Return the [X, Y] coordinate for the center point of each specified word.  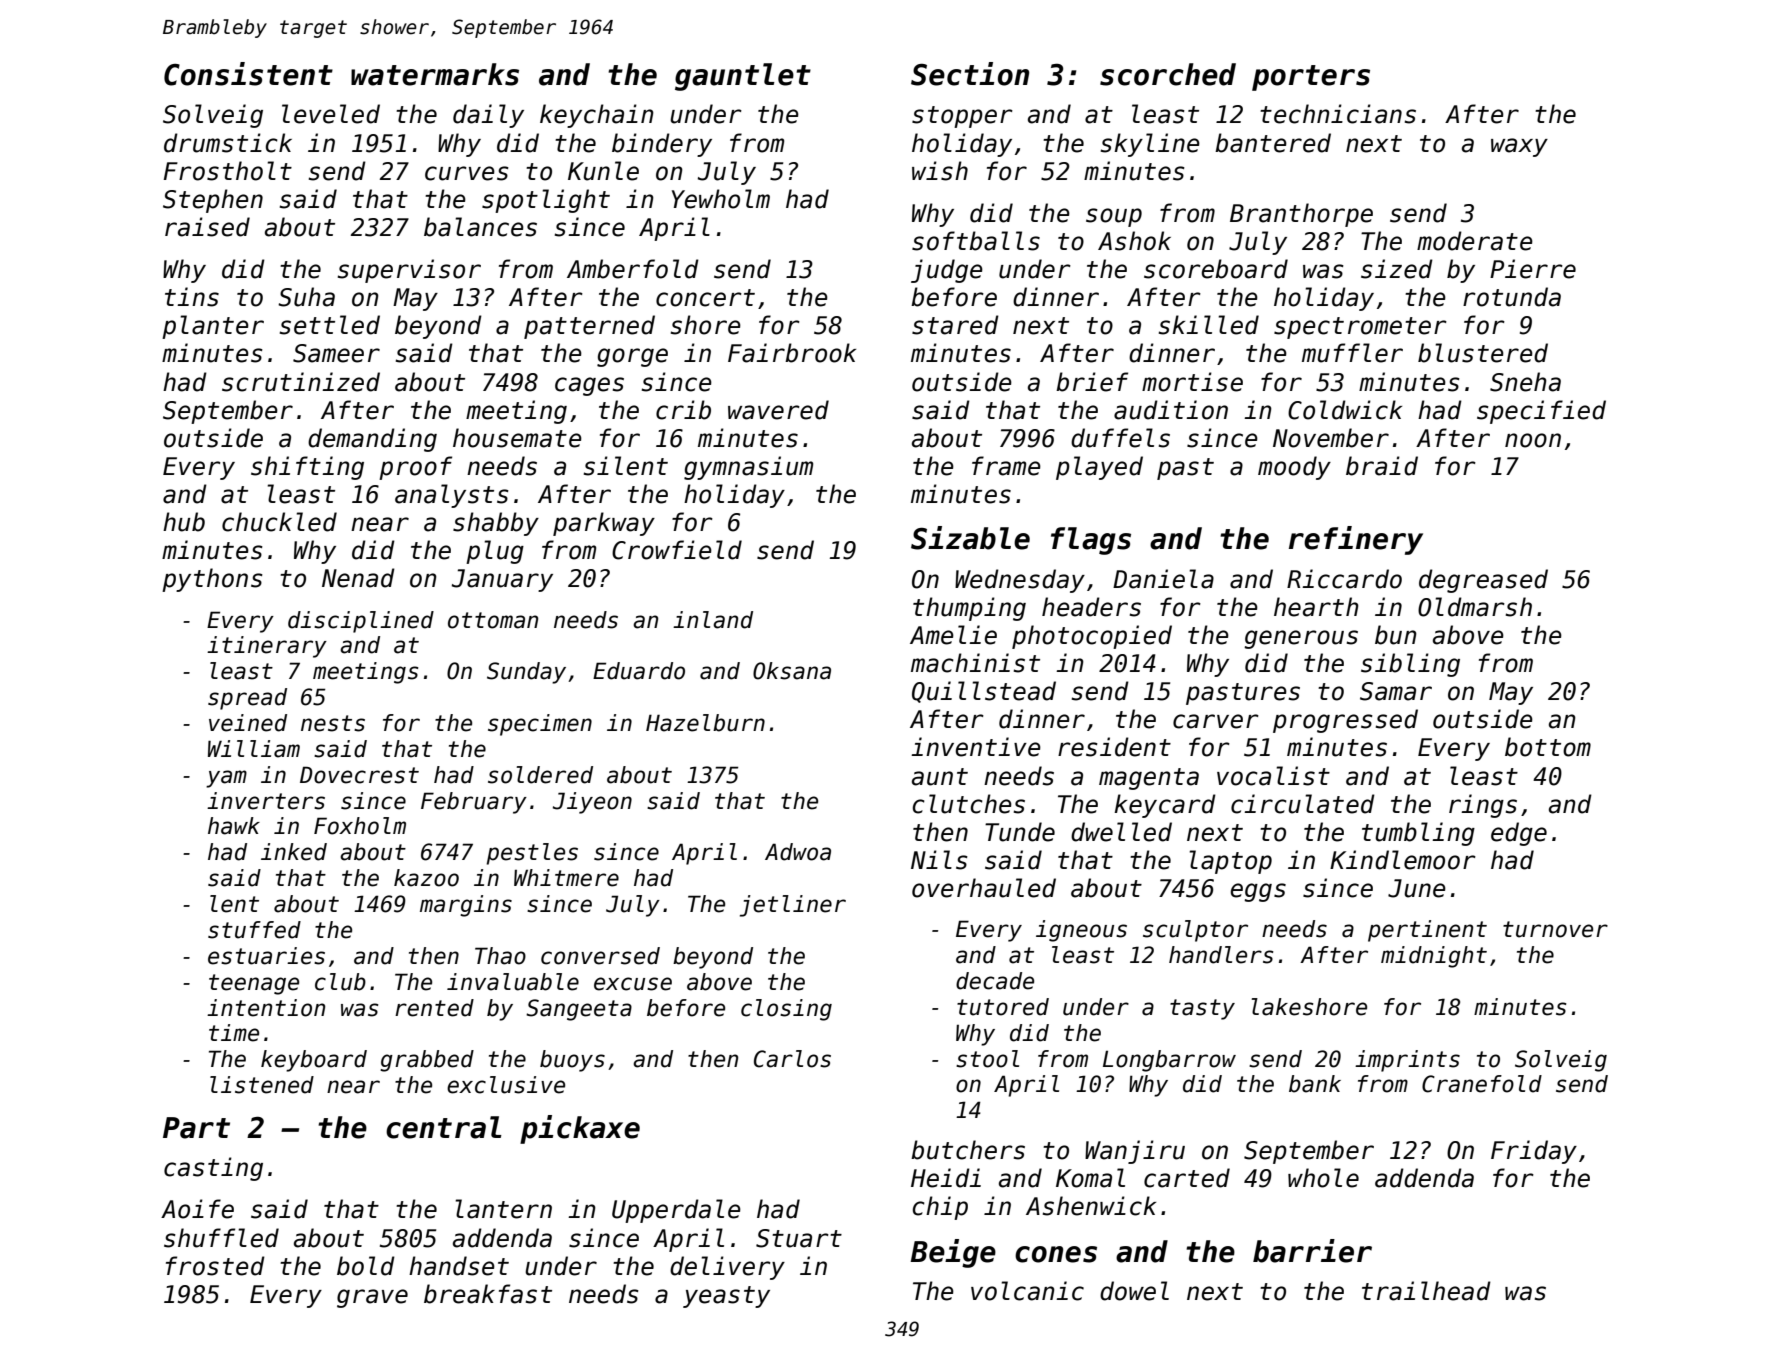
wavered [778, 410]
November [1331, 438]
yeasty [726, 1297]
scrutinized [301, 382]
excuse [633, 984]
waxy [1519, 147]
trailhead [1426, 1291]
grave [372, 1298]
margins [466, 906]
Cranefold [1482, 1084]
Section [970, 74]
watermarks [435, 74]
